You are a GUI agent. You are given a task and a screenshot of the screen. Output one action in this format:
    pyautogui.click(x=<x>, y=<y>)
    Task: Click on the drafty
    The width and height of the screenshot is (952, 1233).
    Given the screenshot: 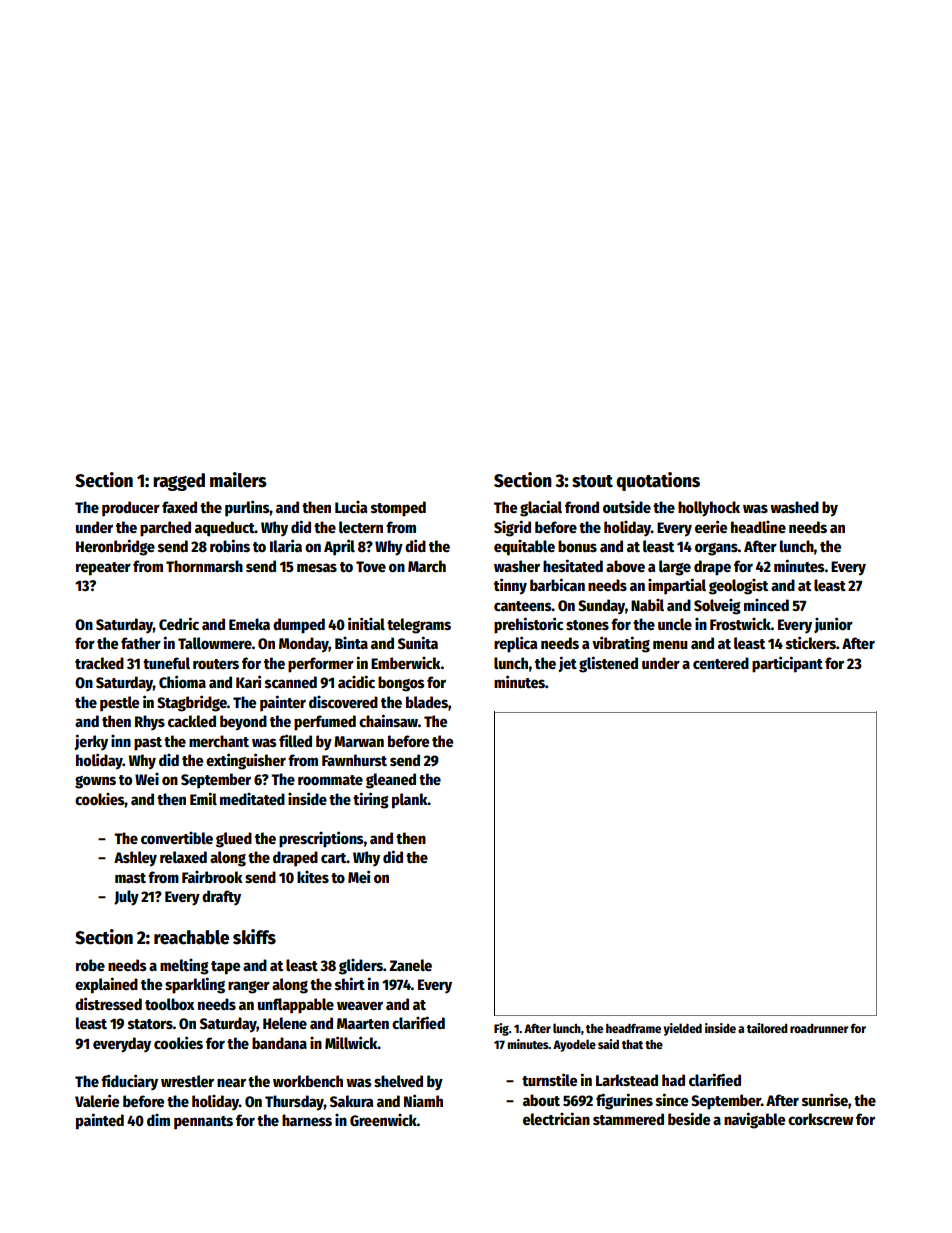 What is the action you would take?
    pyautogui.click(x=221, y=897)
